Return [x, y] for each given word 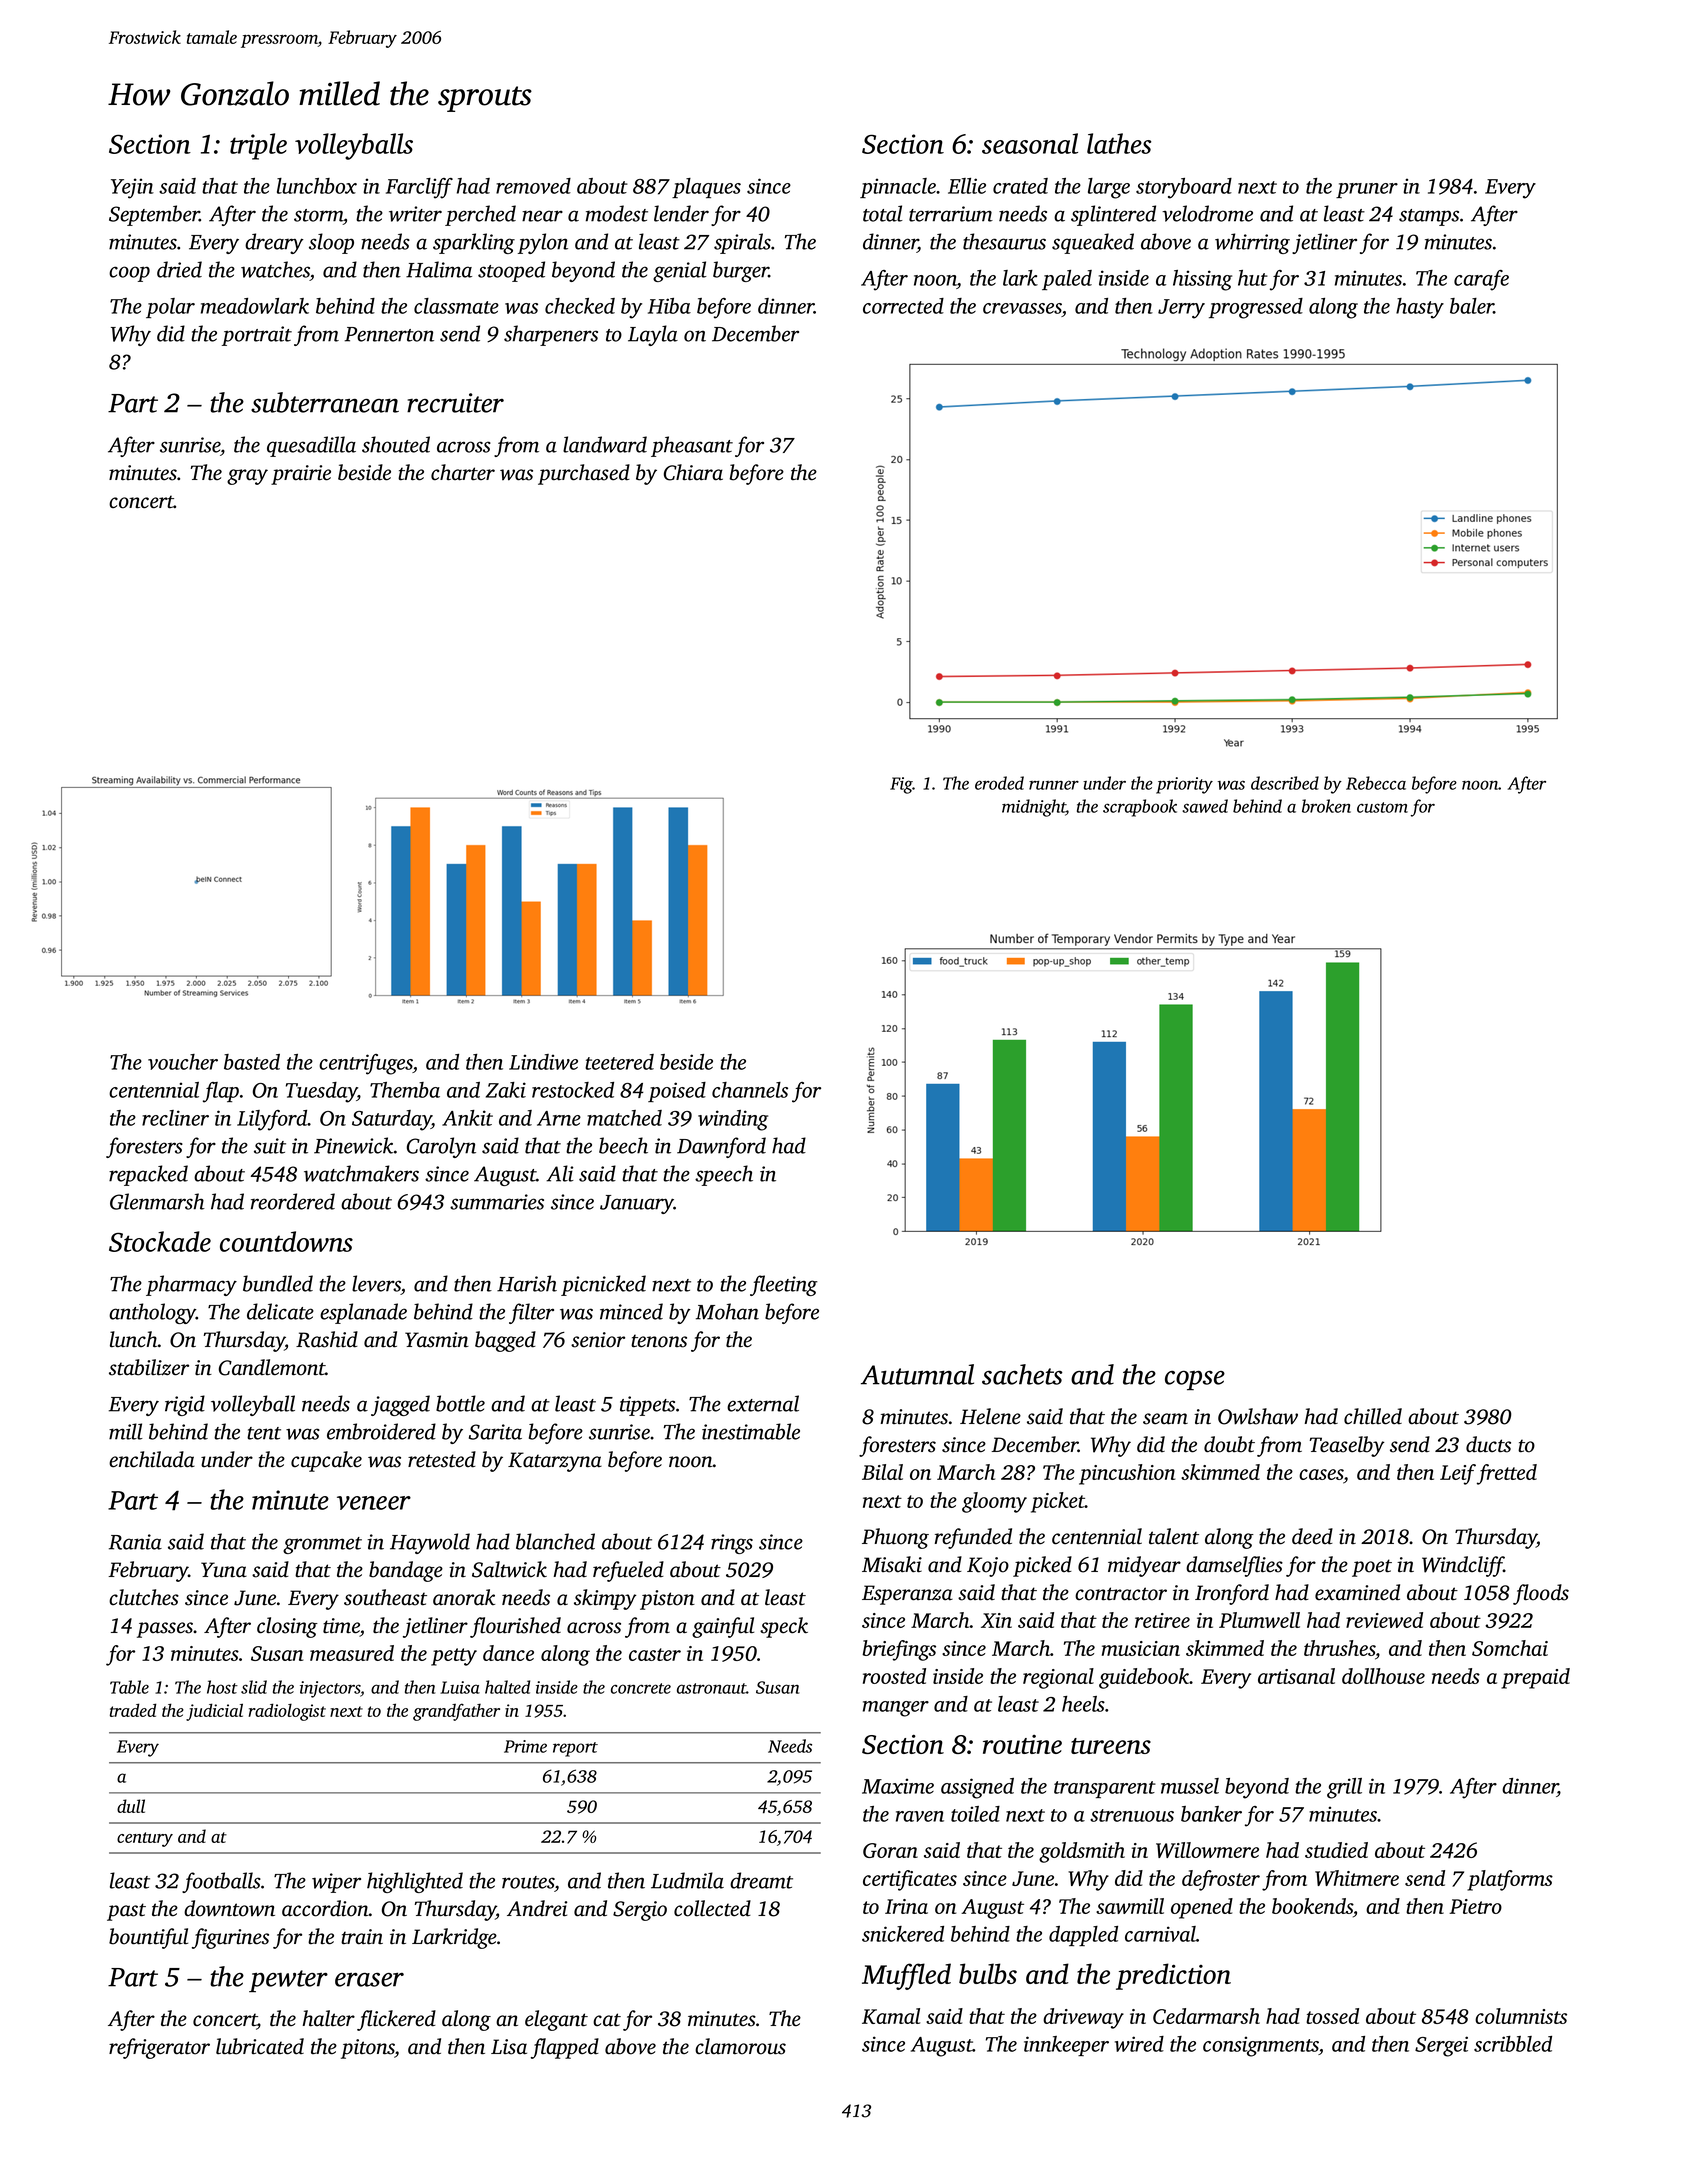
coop [129, 274]
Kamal [891, 2016]
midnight [1034, 808]
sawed [1205, 806]
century [145, 1839]
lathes [1119, 143]
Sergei [1441, 2046]
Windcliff [1463, 1566]
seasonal [1030, 143]
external [763, 1403]
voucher [183, 1062]
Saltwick [509, 1569]
